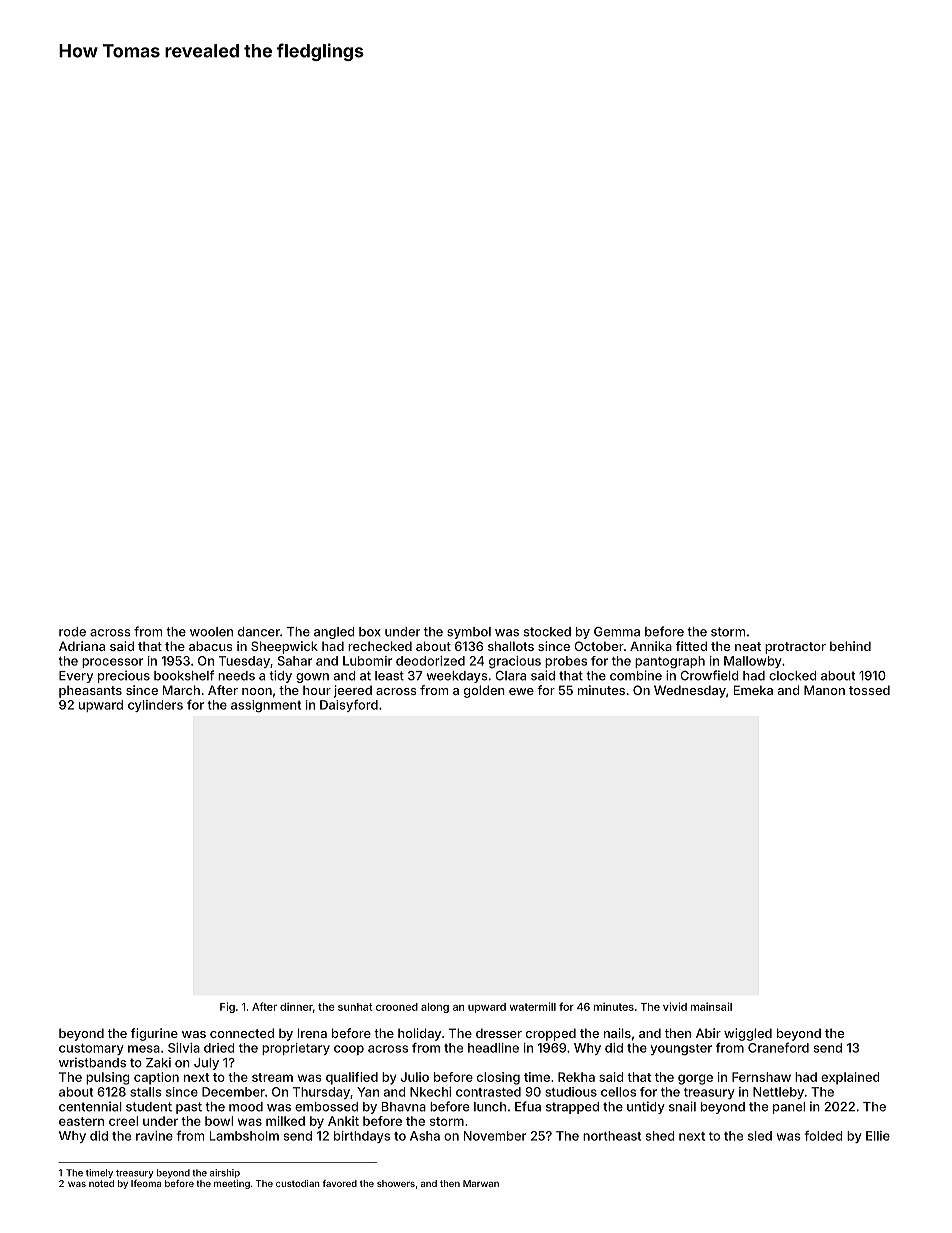 This image has width=952, height=1233. I want to click on Efua, so click(528, 1106).
